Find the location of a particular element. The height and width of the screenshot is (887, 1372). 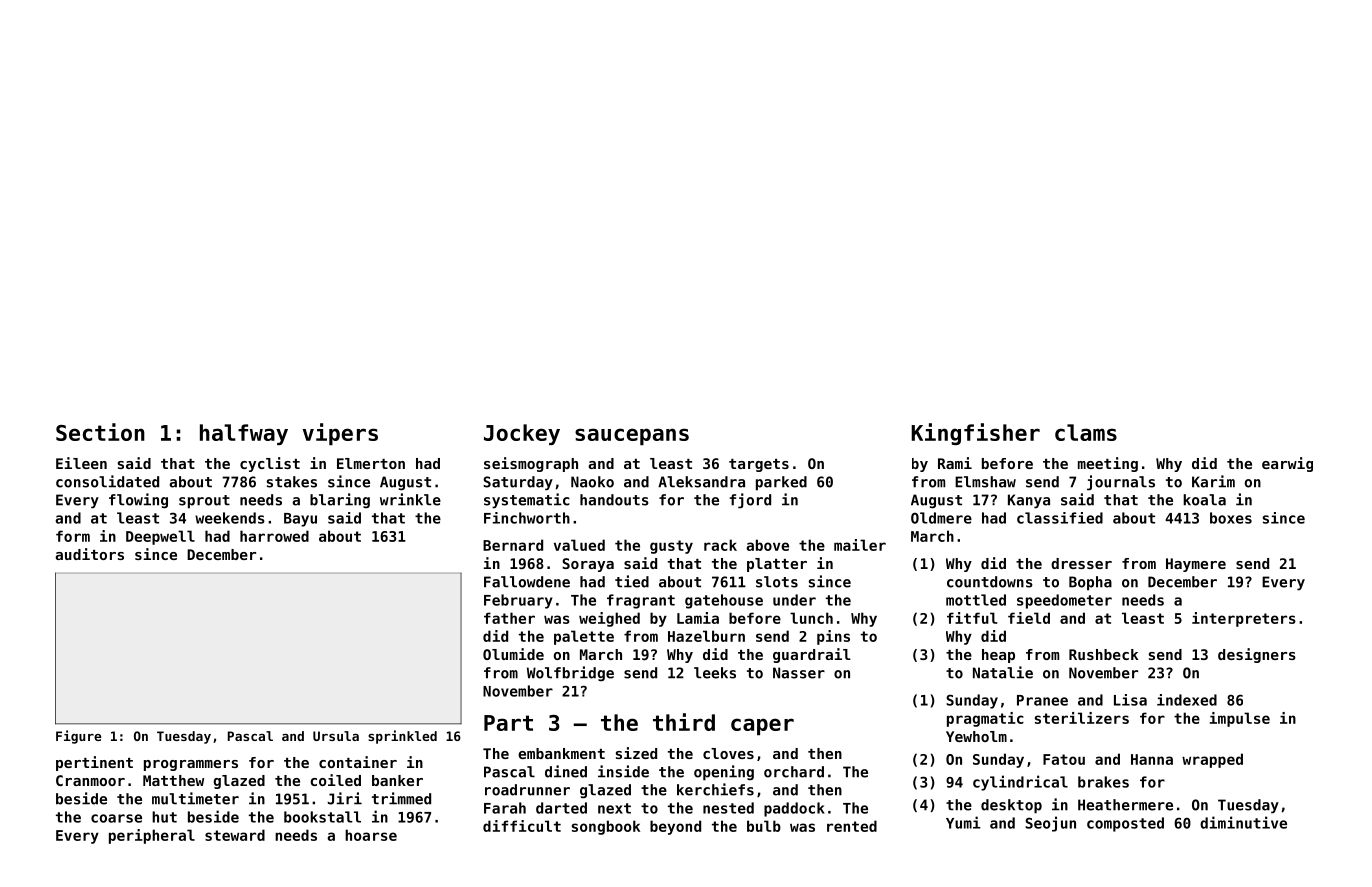

clams is located at coordinates (1086, 432).
